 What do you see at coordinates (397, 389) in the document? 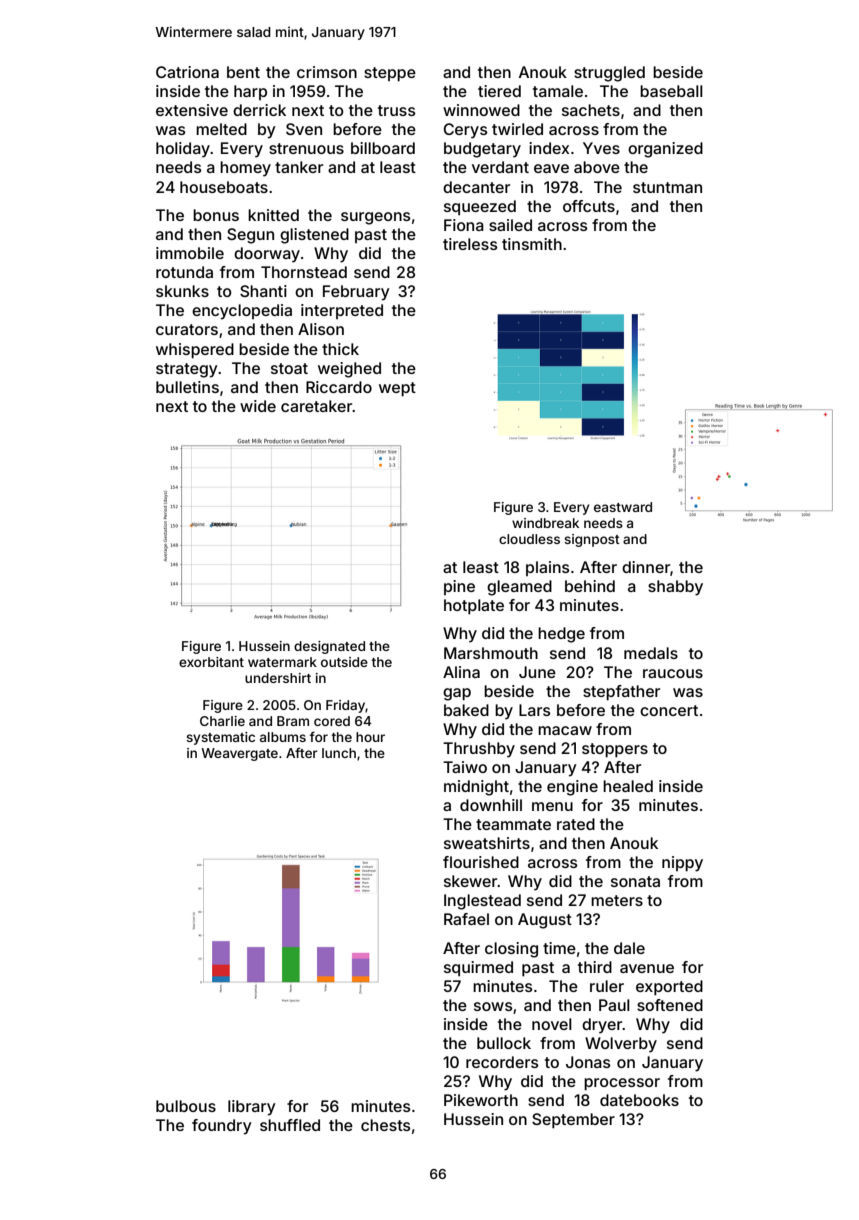
I see `wept` at bounding box center [397, 389].
